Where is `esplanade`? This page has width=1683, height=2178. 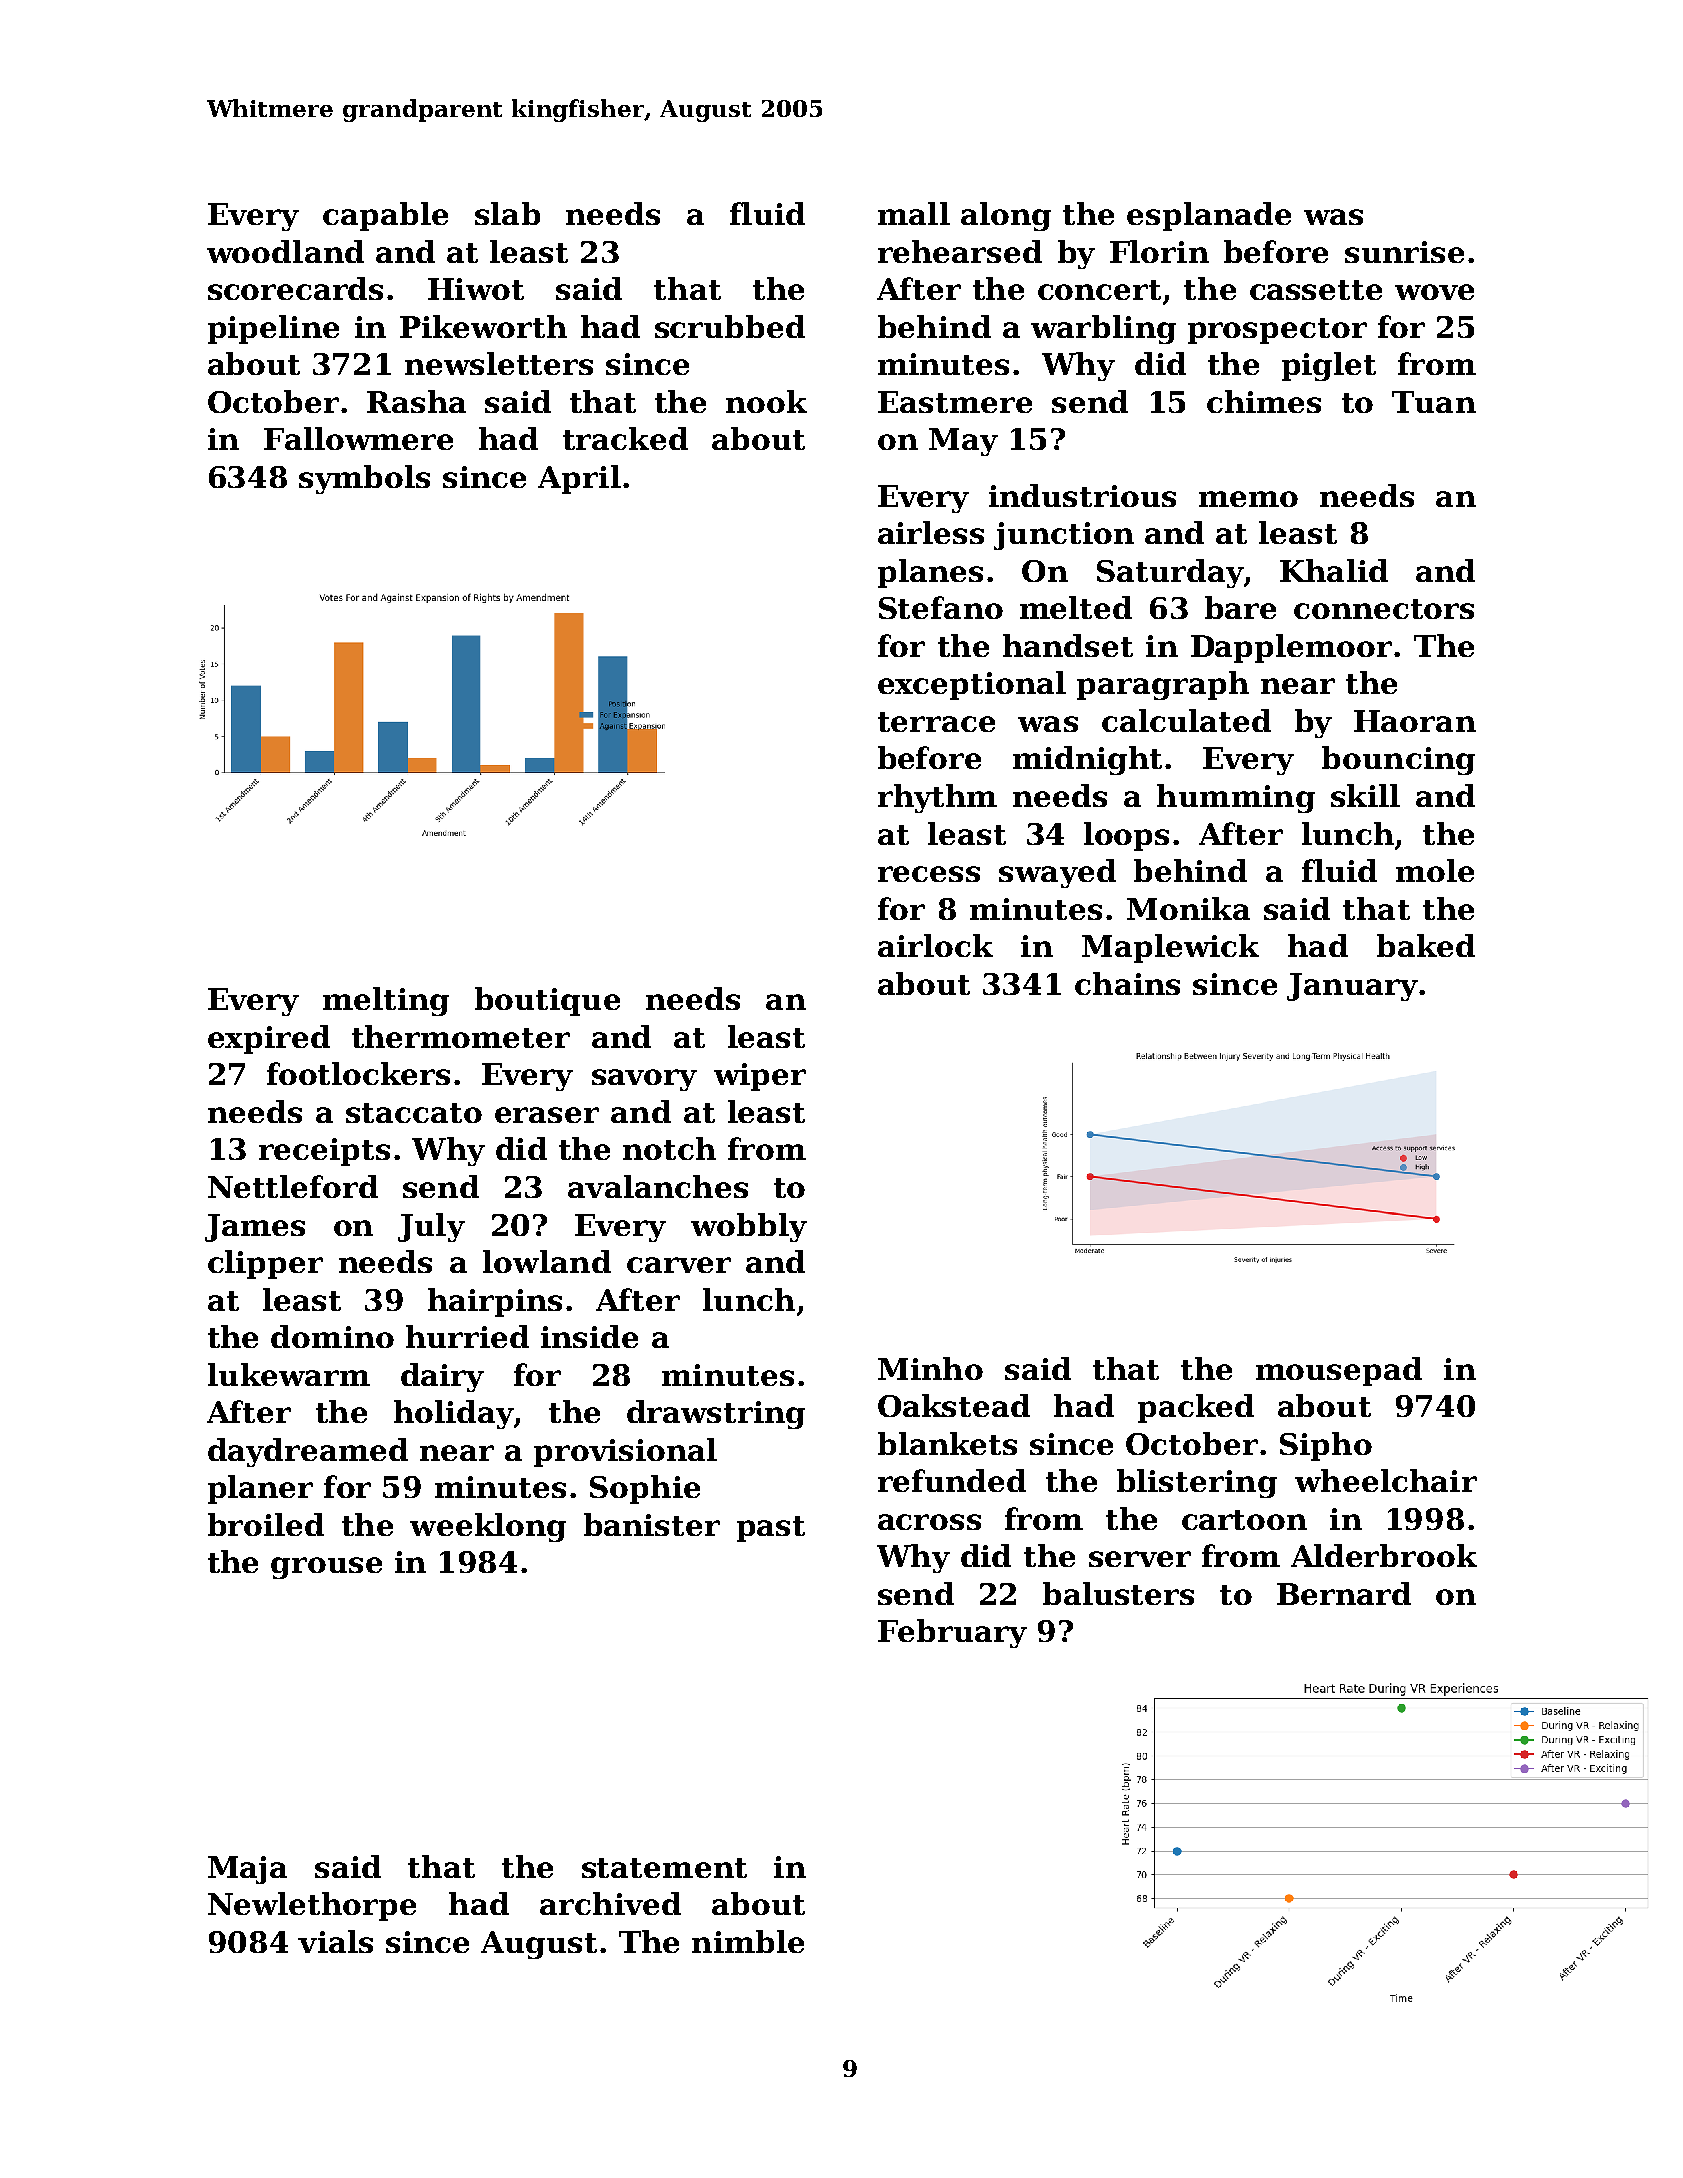 esplanade is located at coordinates (1209, 216).
